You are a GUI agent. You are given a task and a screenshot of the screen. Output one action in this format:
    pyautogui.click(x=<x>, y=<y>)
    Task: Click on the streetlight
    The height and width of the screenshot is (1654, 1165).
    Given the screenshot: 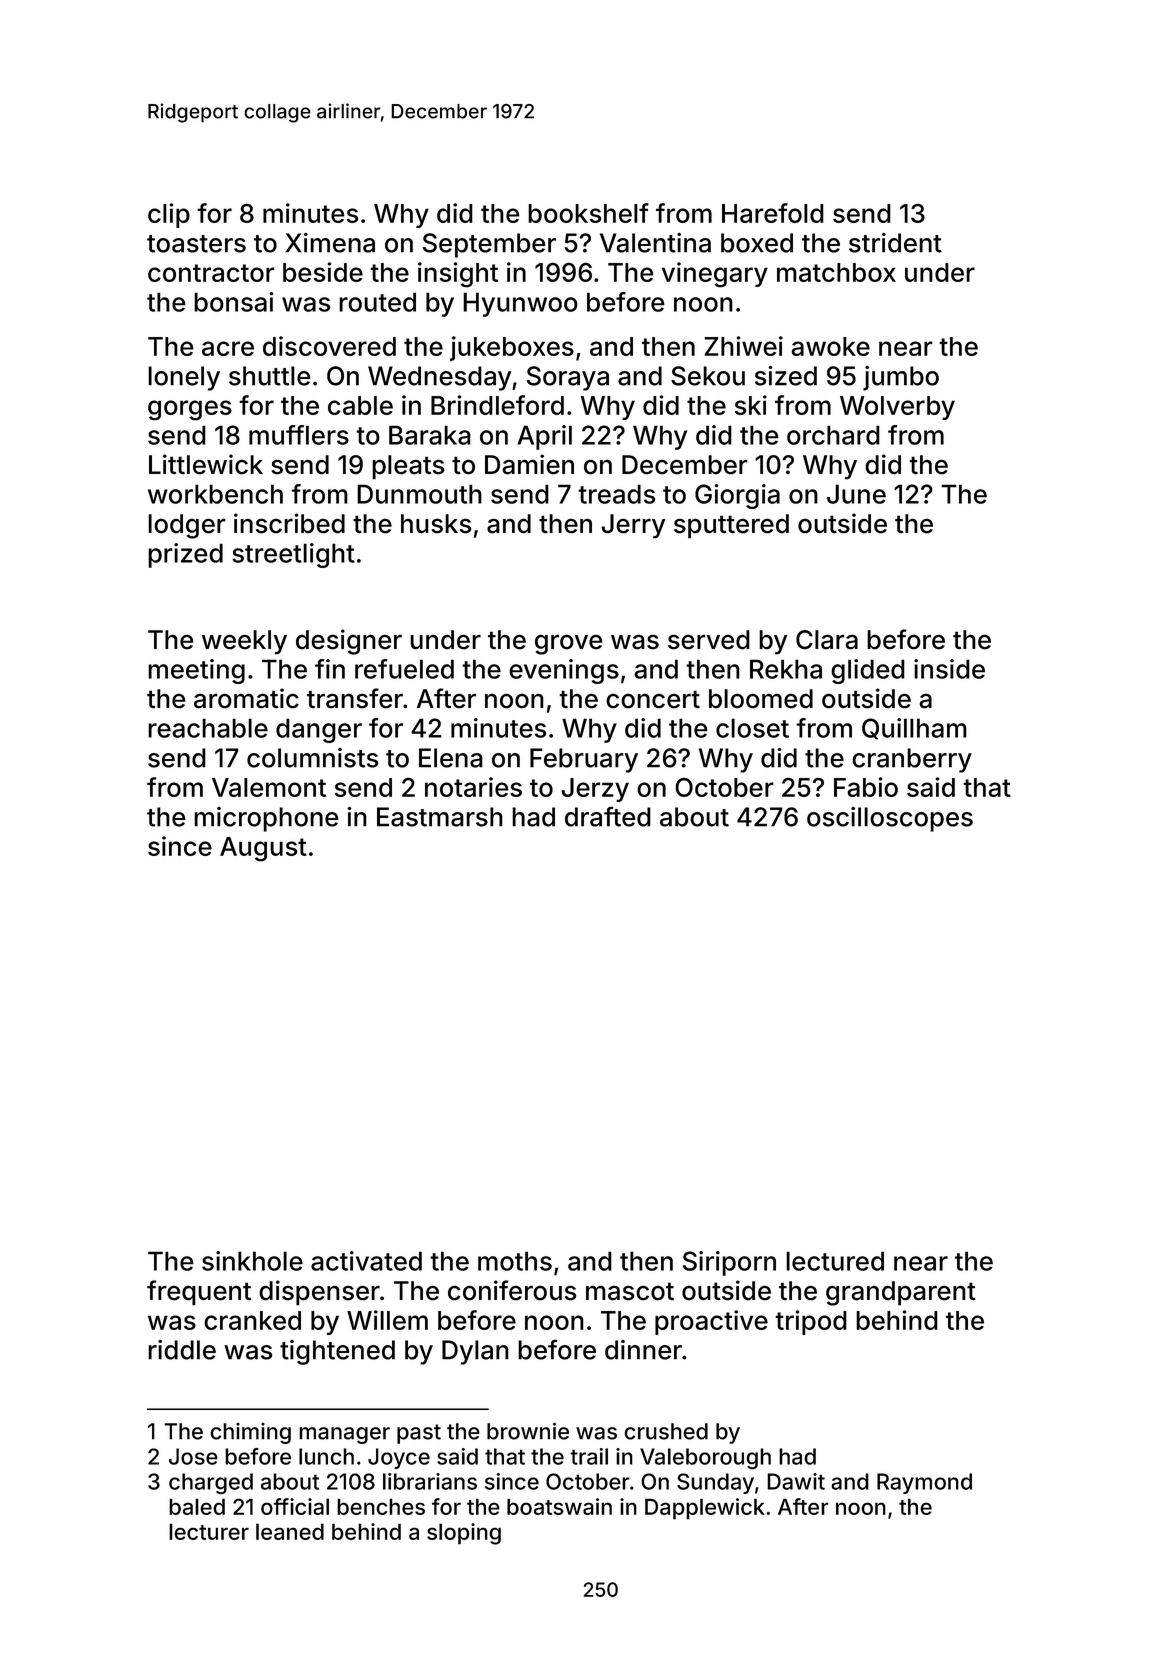 What is the action you would take?
    pyautogui.click(x=293, y=555)
